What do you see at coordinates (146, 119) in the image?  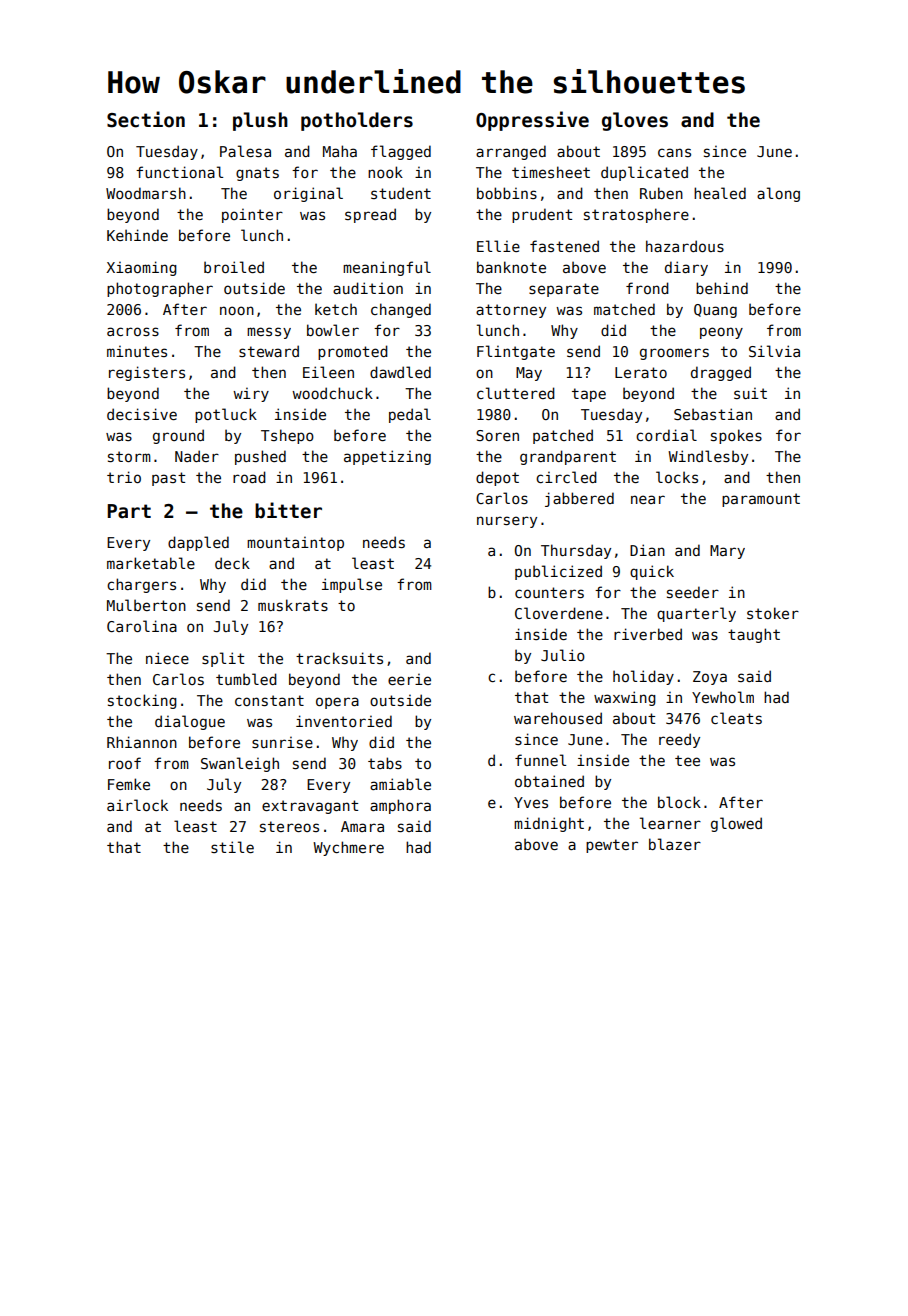 I see `Section` at bounding box center [146, 119].
